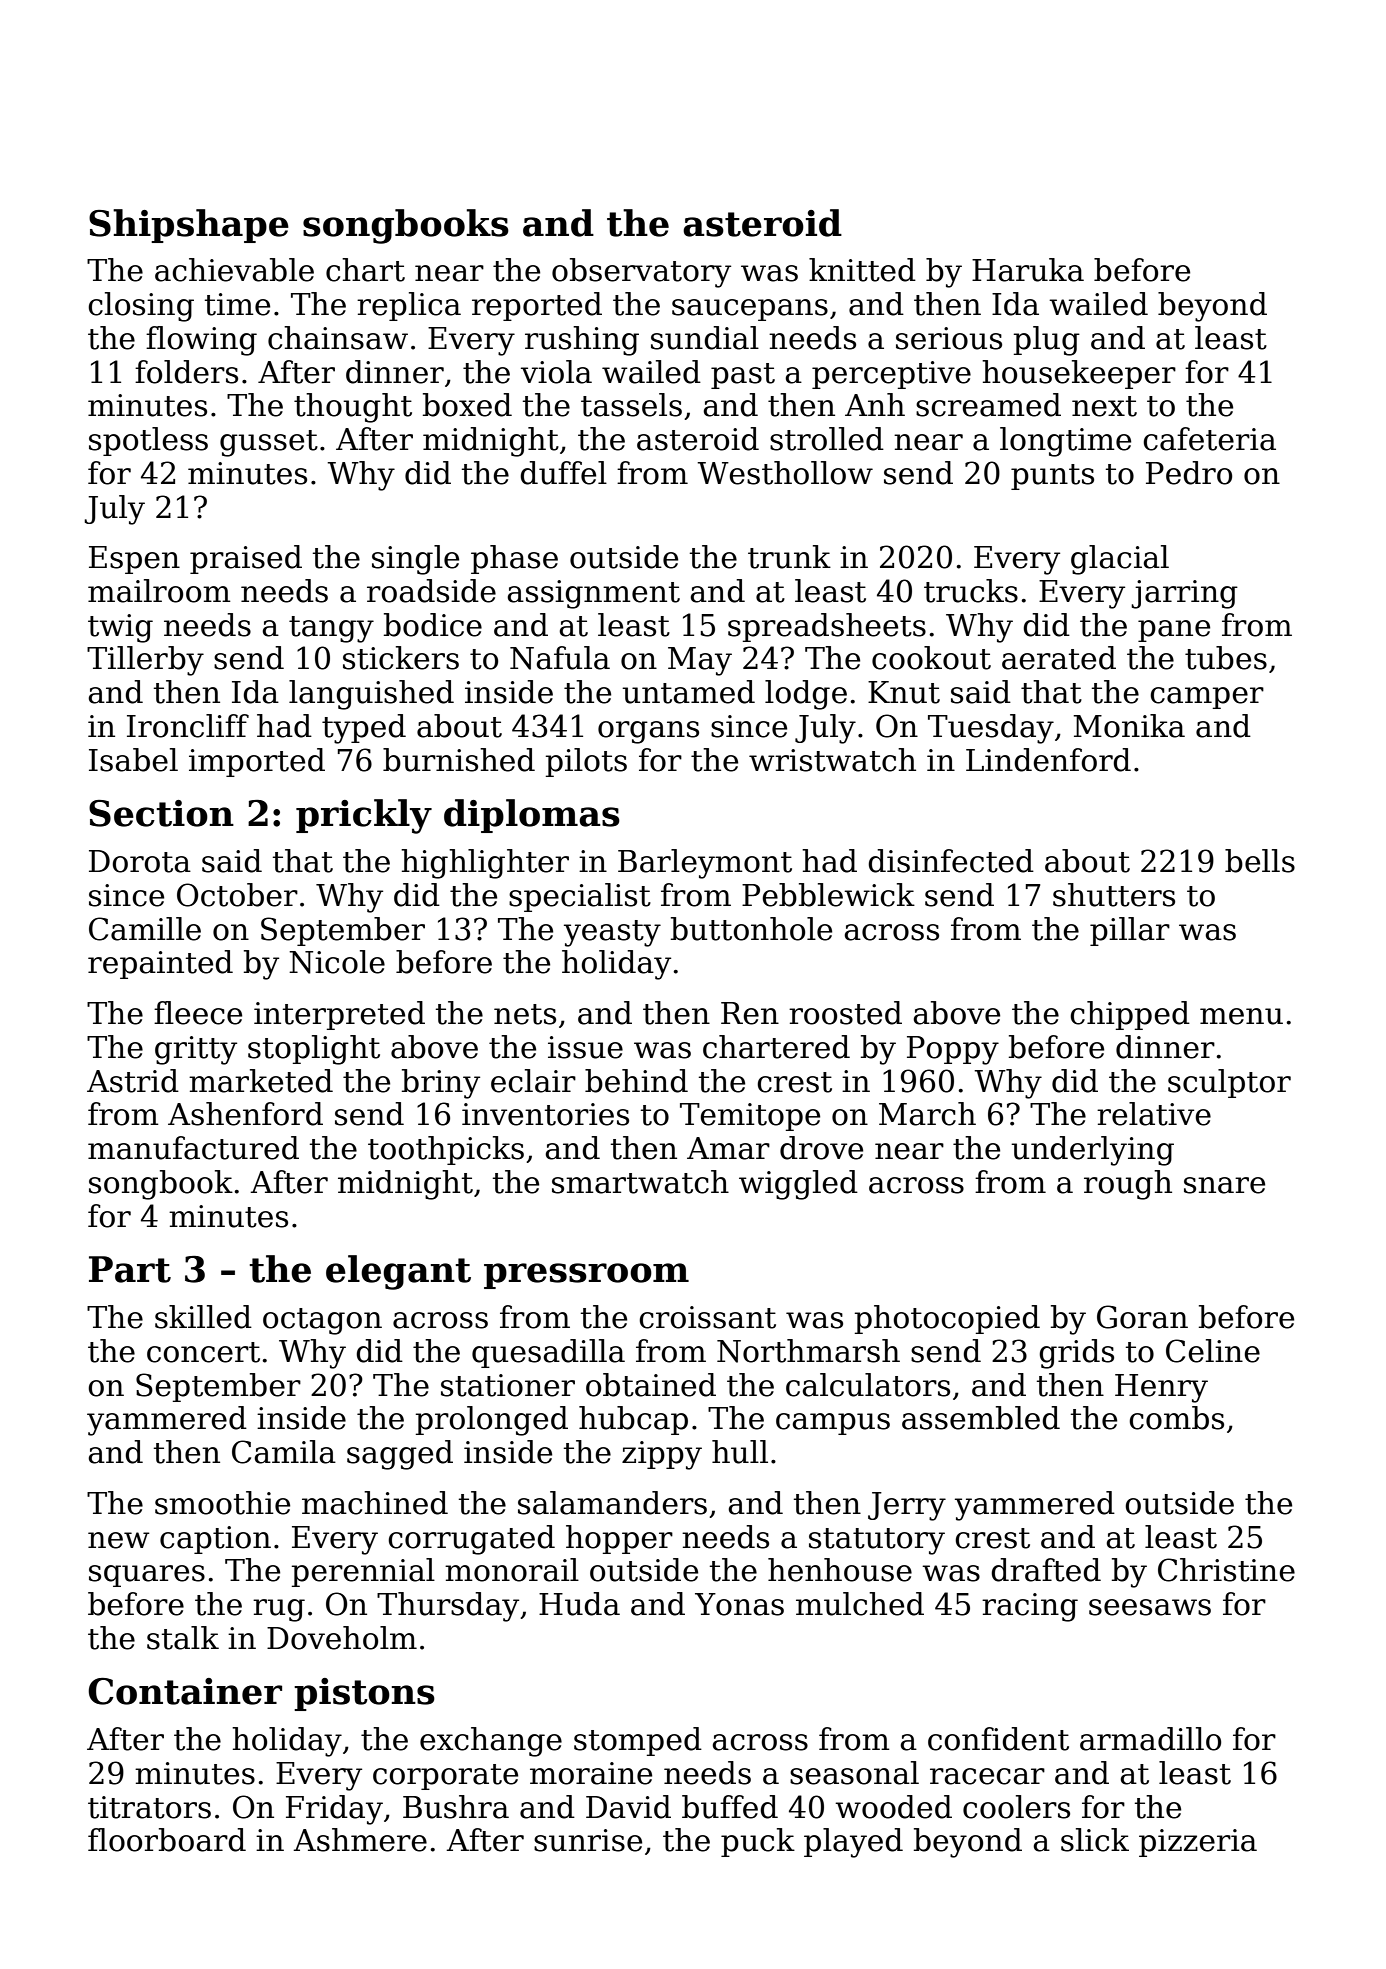  I want to click on mailroom, so click(159, 591).
